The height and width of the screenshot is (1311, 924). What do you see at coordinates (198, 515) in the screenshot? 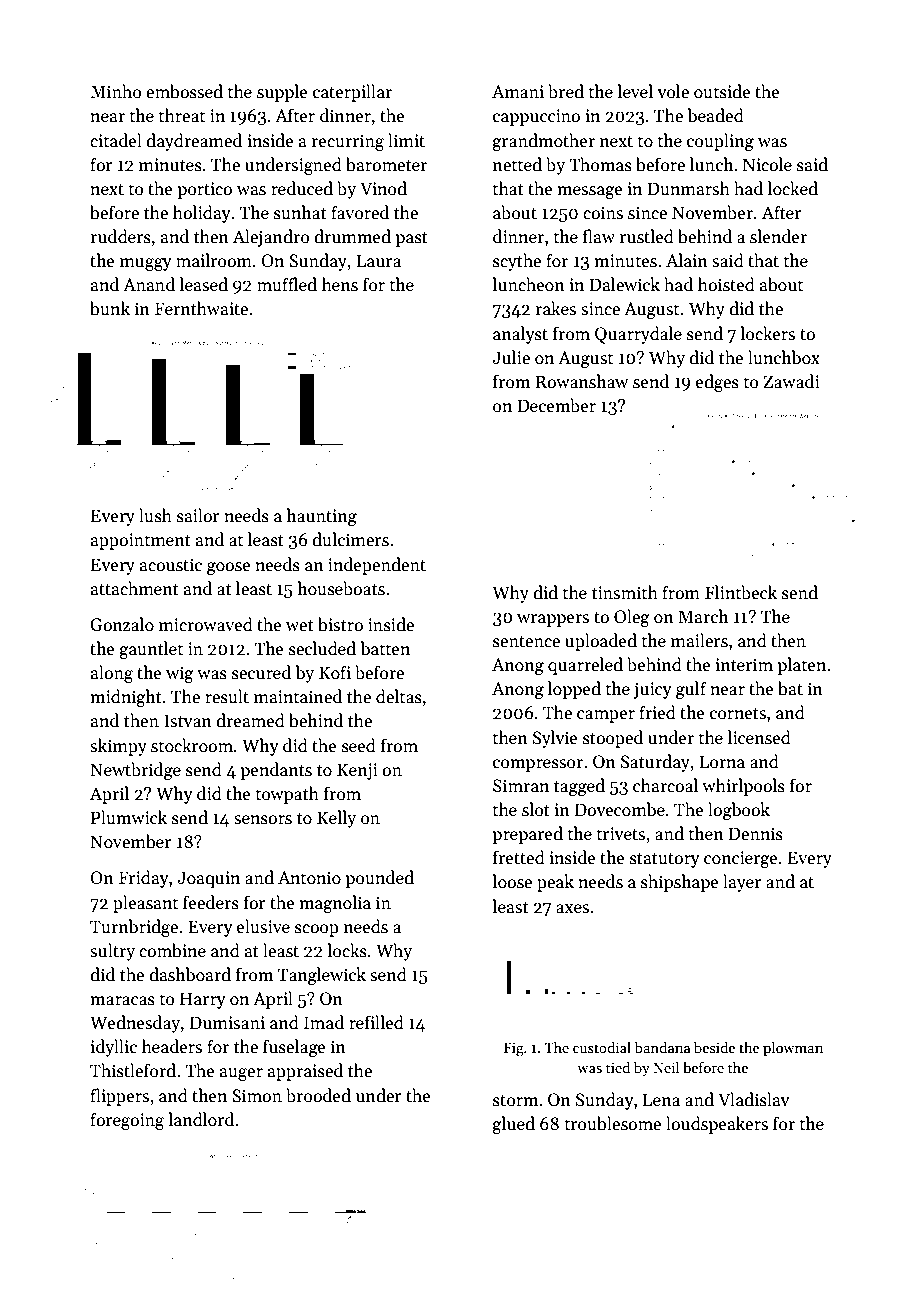
I see `sailor` at bounding box center [198, 515].
